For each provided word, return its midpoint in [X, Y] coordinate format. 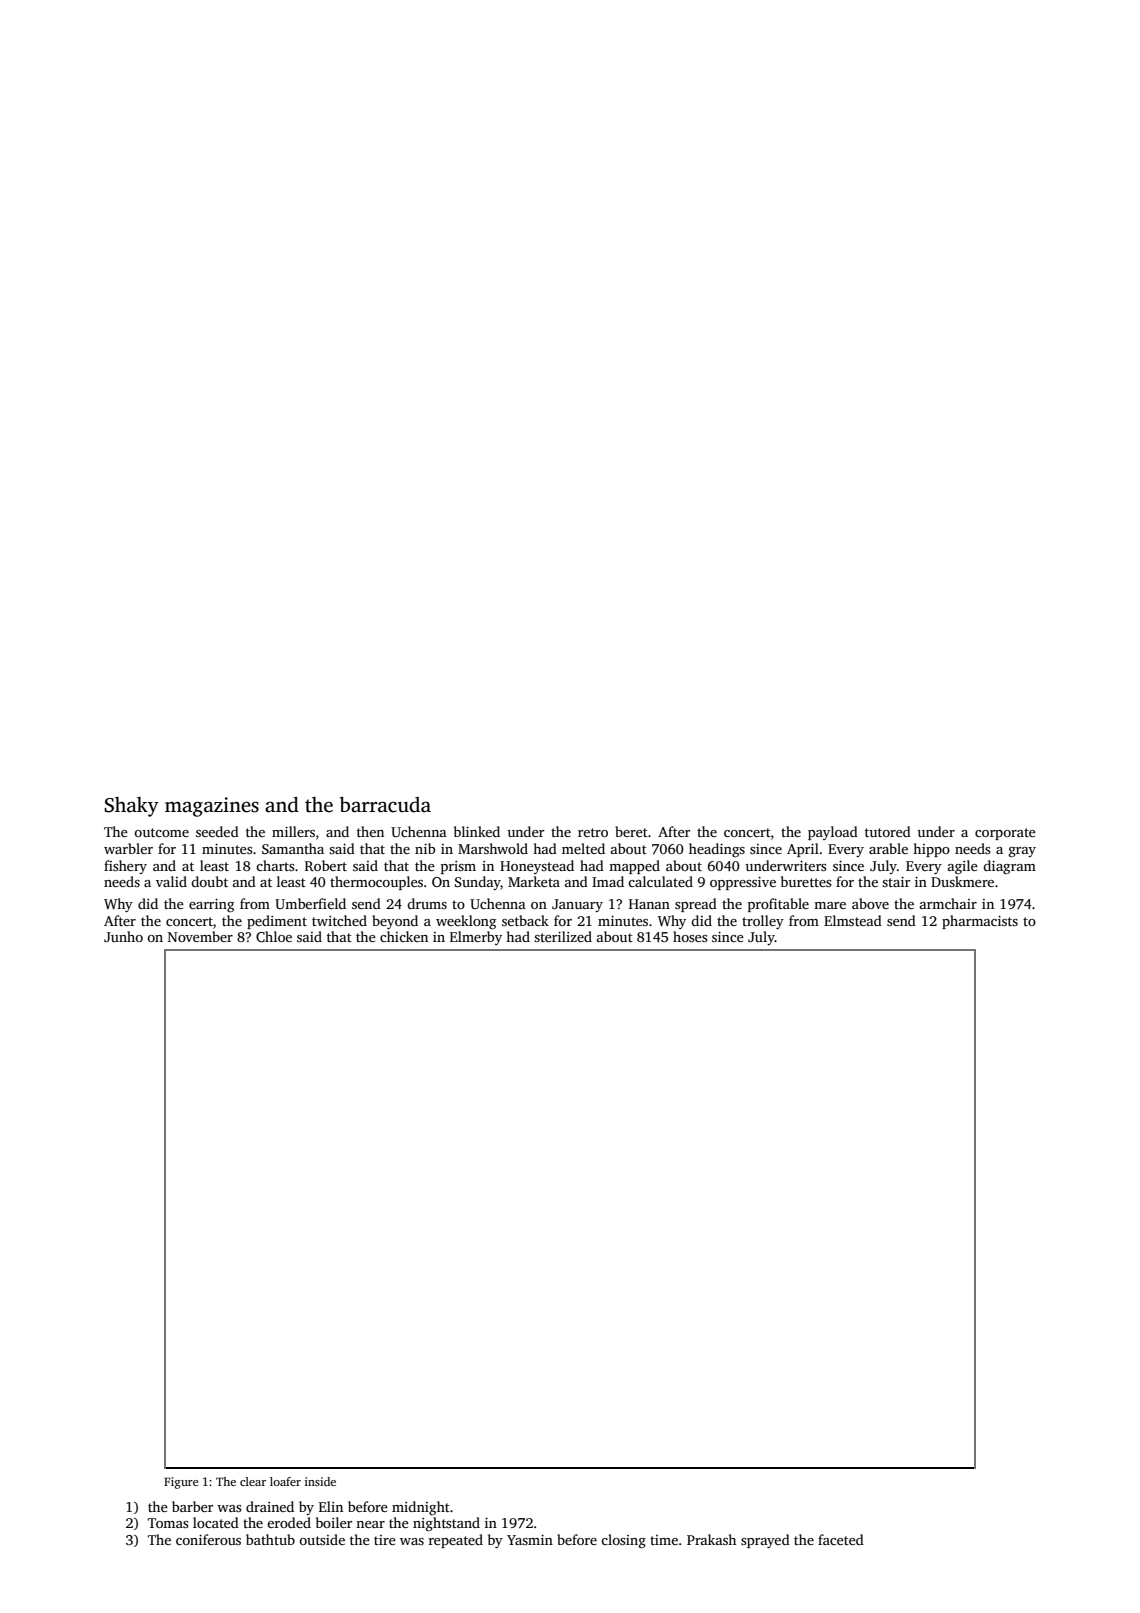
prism [458, 867]
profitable [778, 905]
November [200, 936]
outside [322, 1539]
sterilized [563, 936]
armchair [948, 903]
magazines [212, 807]
